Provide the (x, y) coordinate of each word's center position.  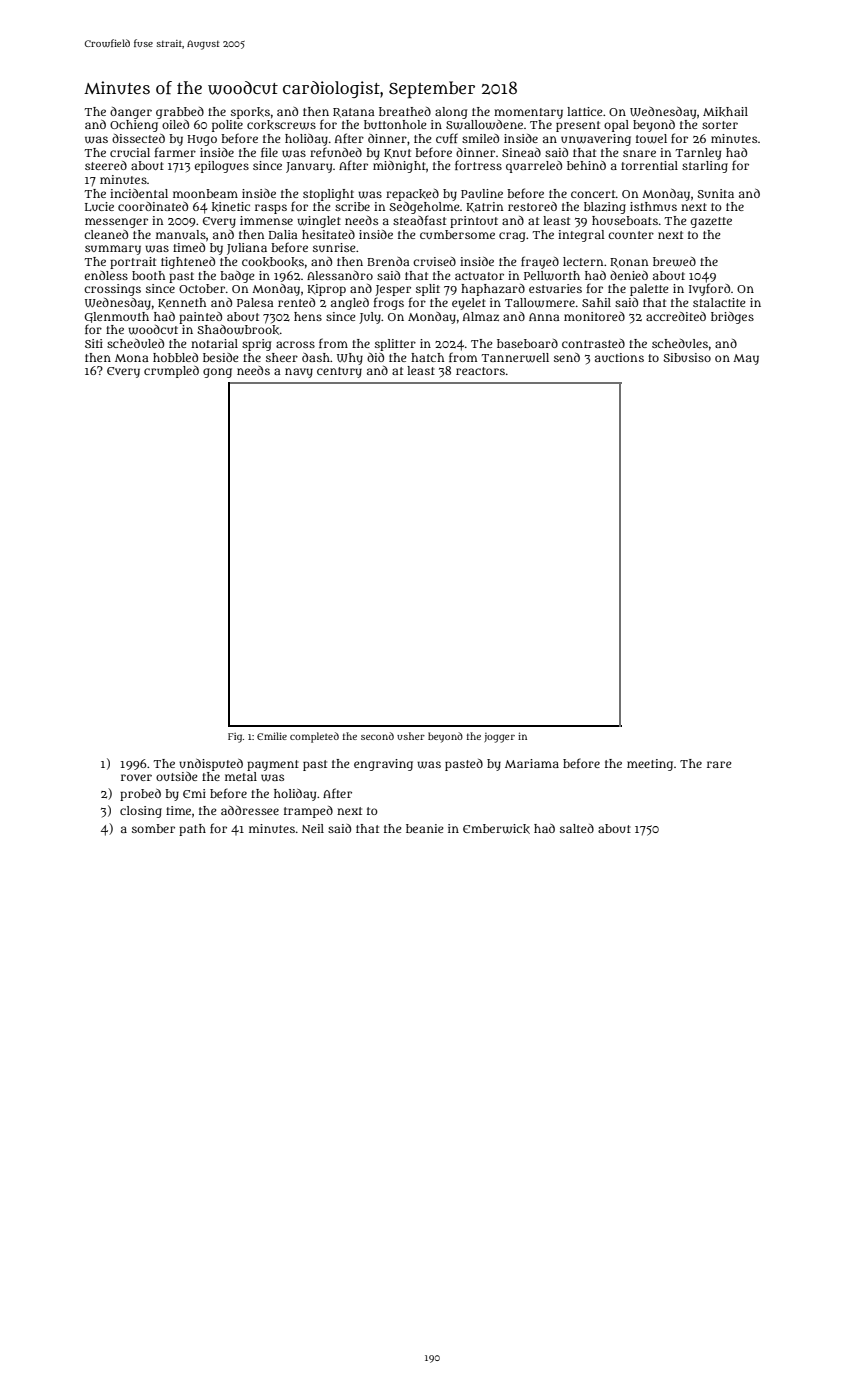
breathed (405, 111)
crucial (130, 152)
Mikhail (725, 112)
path (192, 830)
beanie (425, 828)
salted (577, 828)
